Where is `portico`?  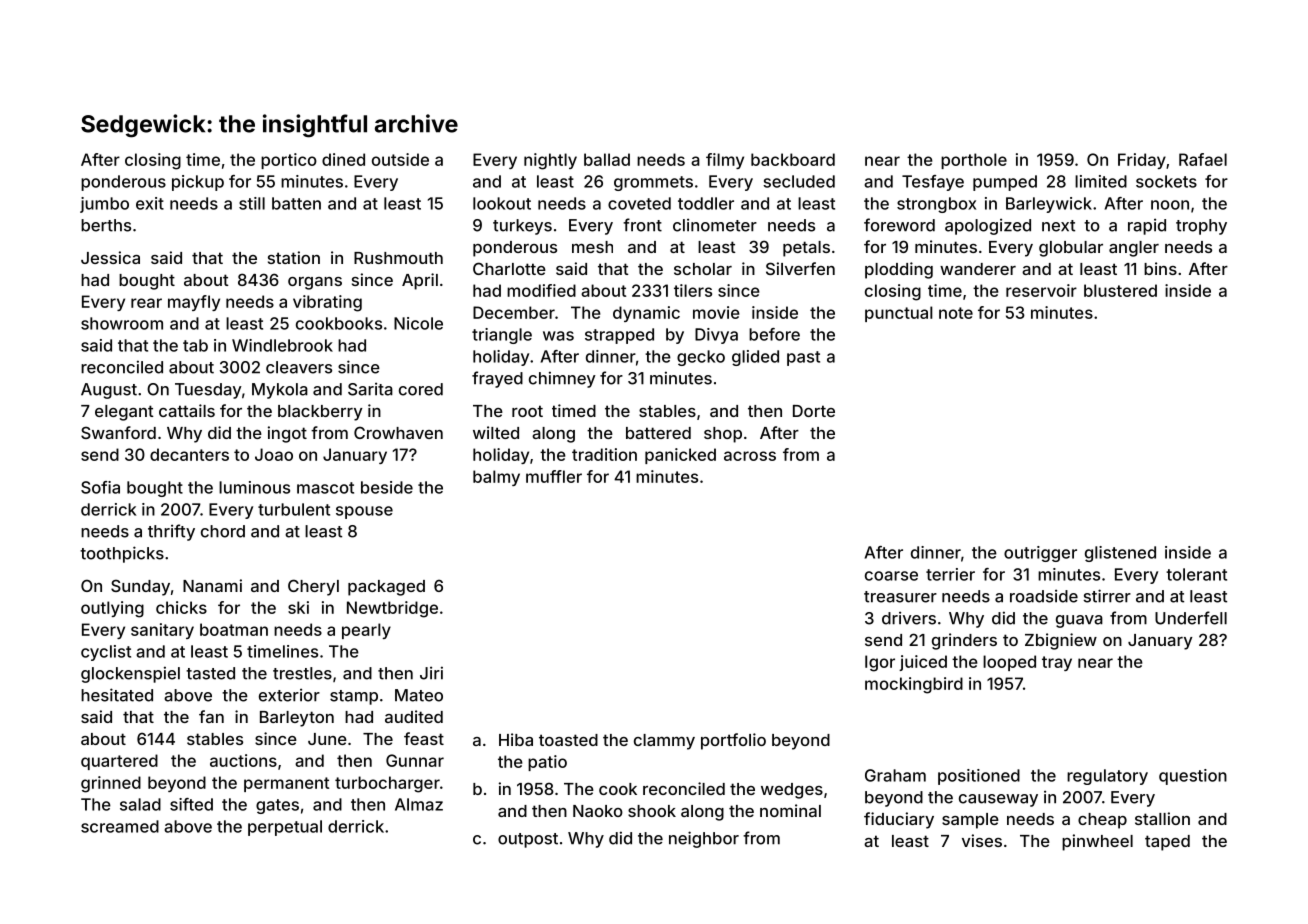 portico is located at coordinates (289, 161).
